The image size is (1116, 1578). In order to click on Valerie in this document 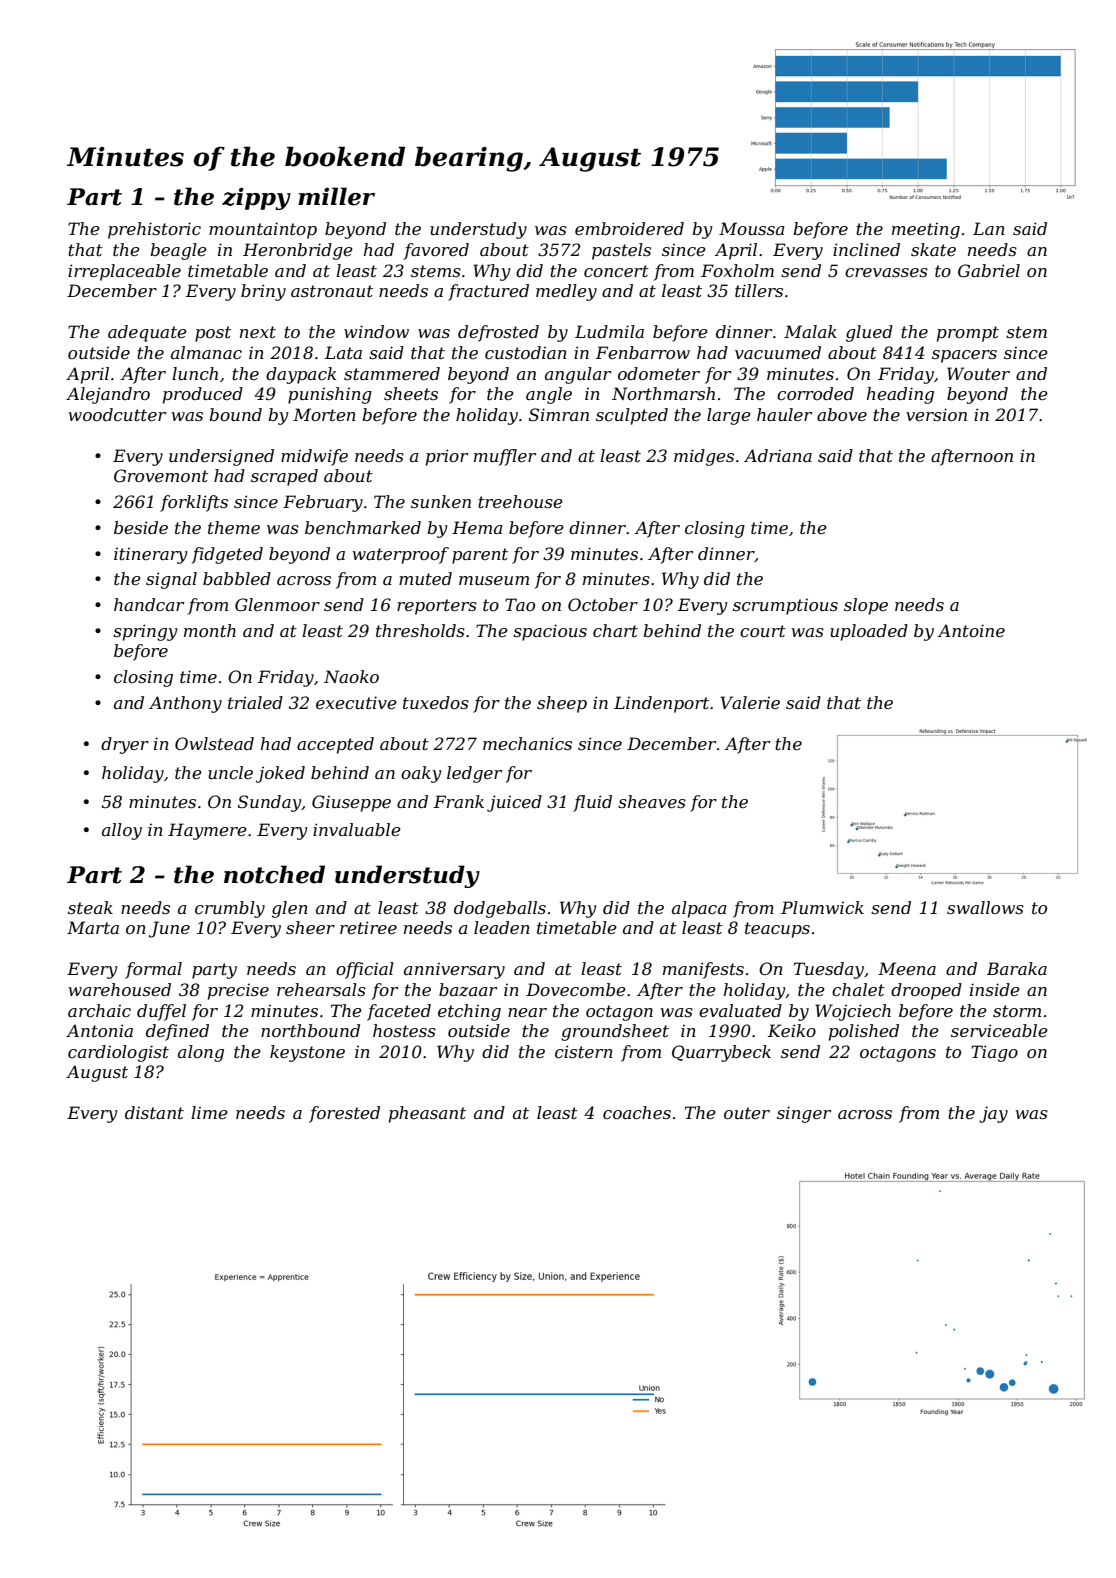, I will do `click(750, 702)`.
